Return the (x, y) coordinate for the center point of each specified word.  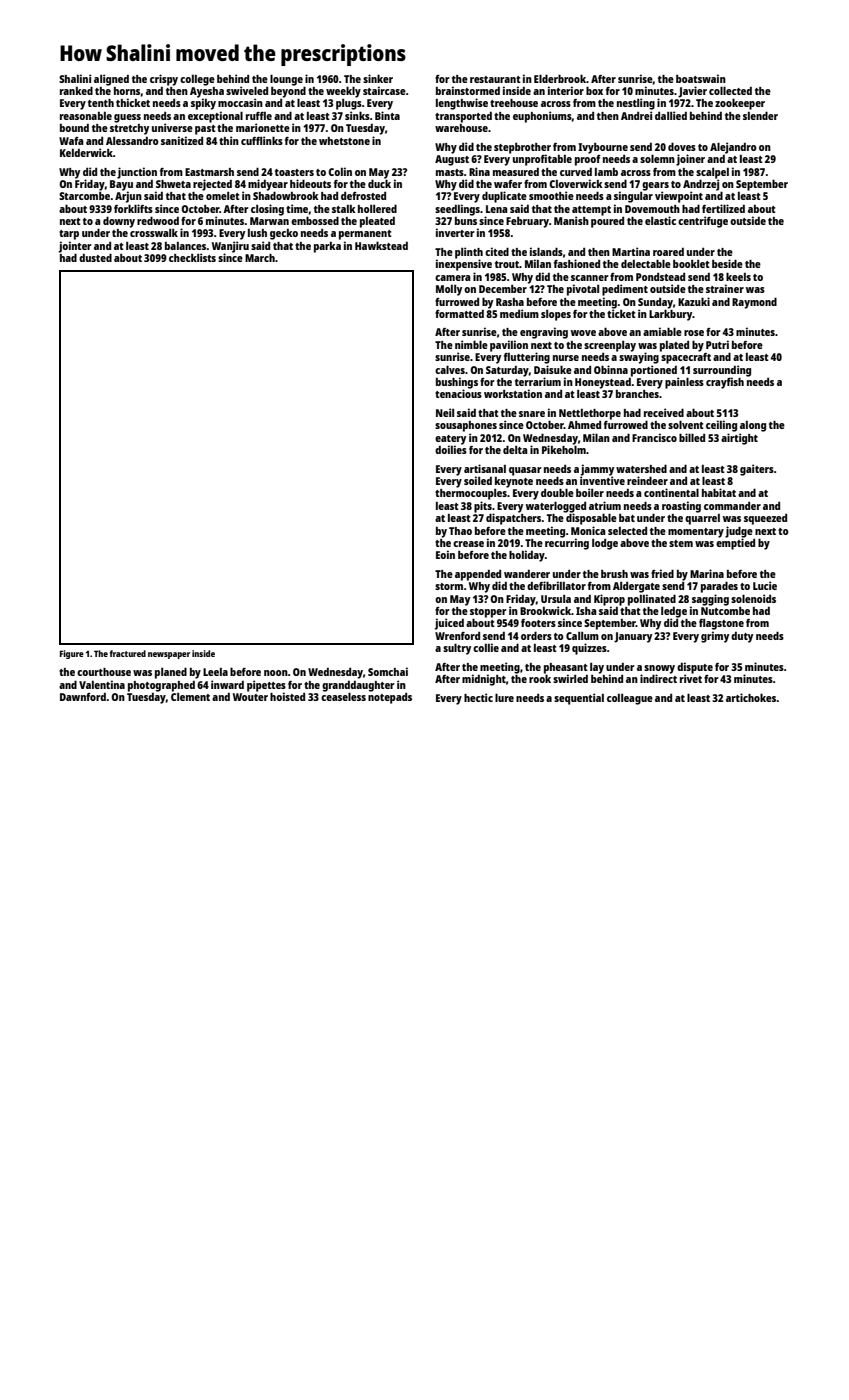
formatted (459, 314)
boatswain (701, 78)
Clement (190, 697)
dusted (95, 257)
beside (727, 263)
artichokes (751, 697)
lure (504, 697)
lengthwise (462, 104)
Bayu (121, 185)
